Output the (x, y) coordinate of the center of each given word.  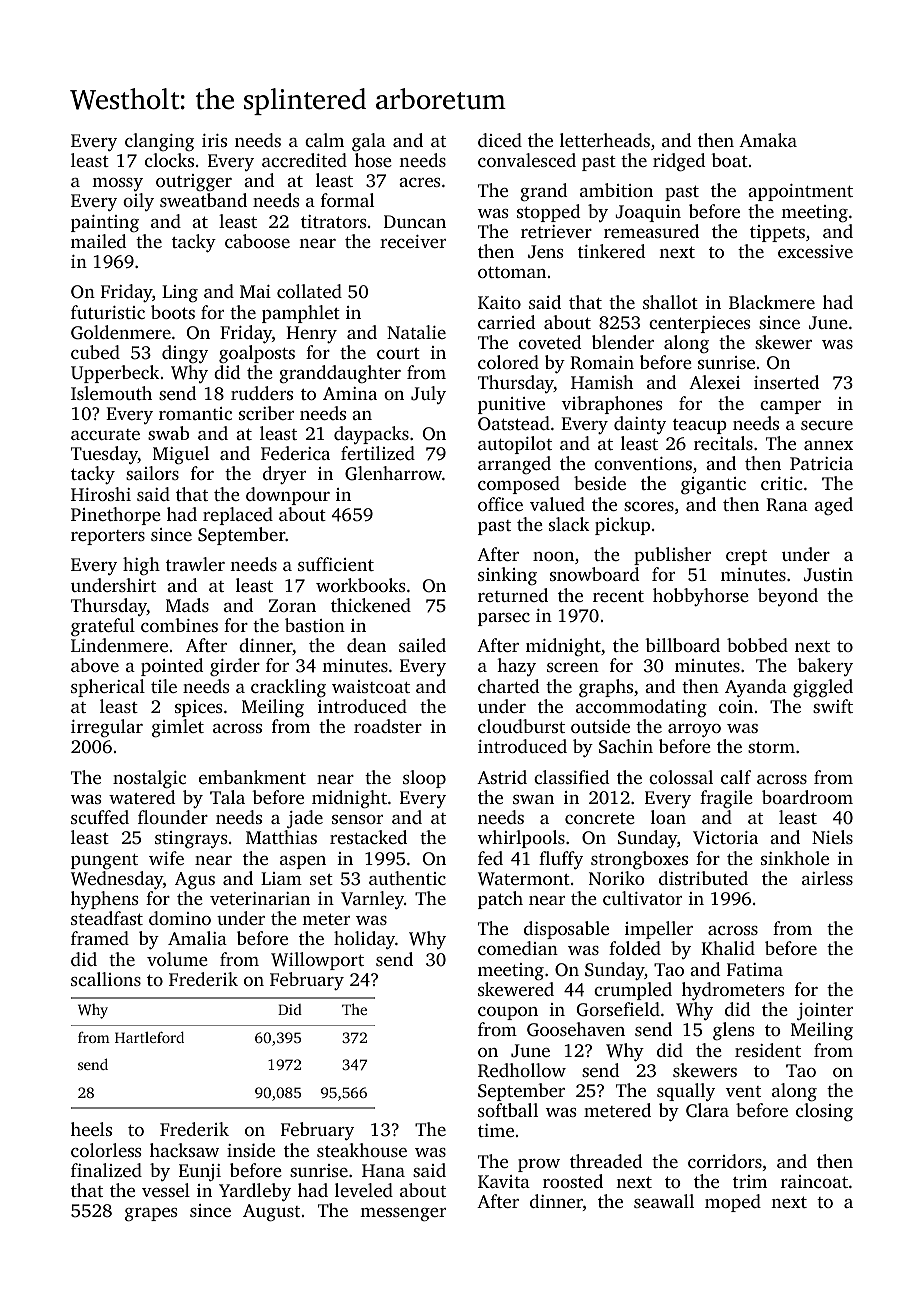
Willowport (317, 961)
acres (420, 182)
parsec (504, 619)
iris (214, 140)
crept (746, 557)
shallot (670, 302)
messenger (403, 1214)
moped (733, 1203)
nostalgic (149, 779)
